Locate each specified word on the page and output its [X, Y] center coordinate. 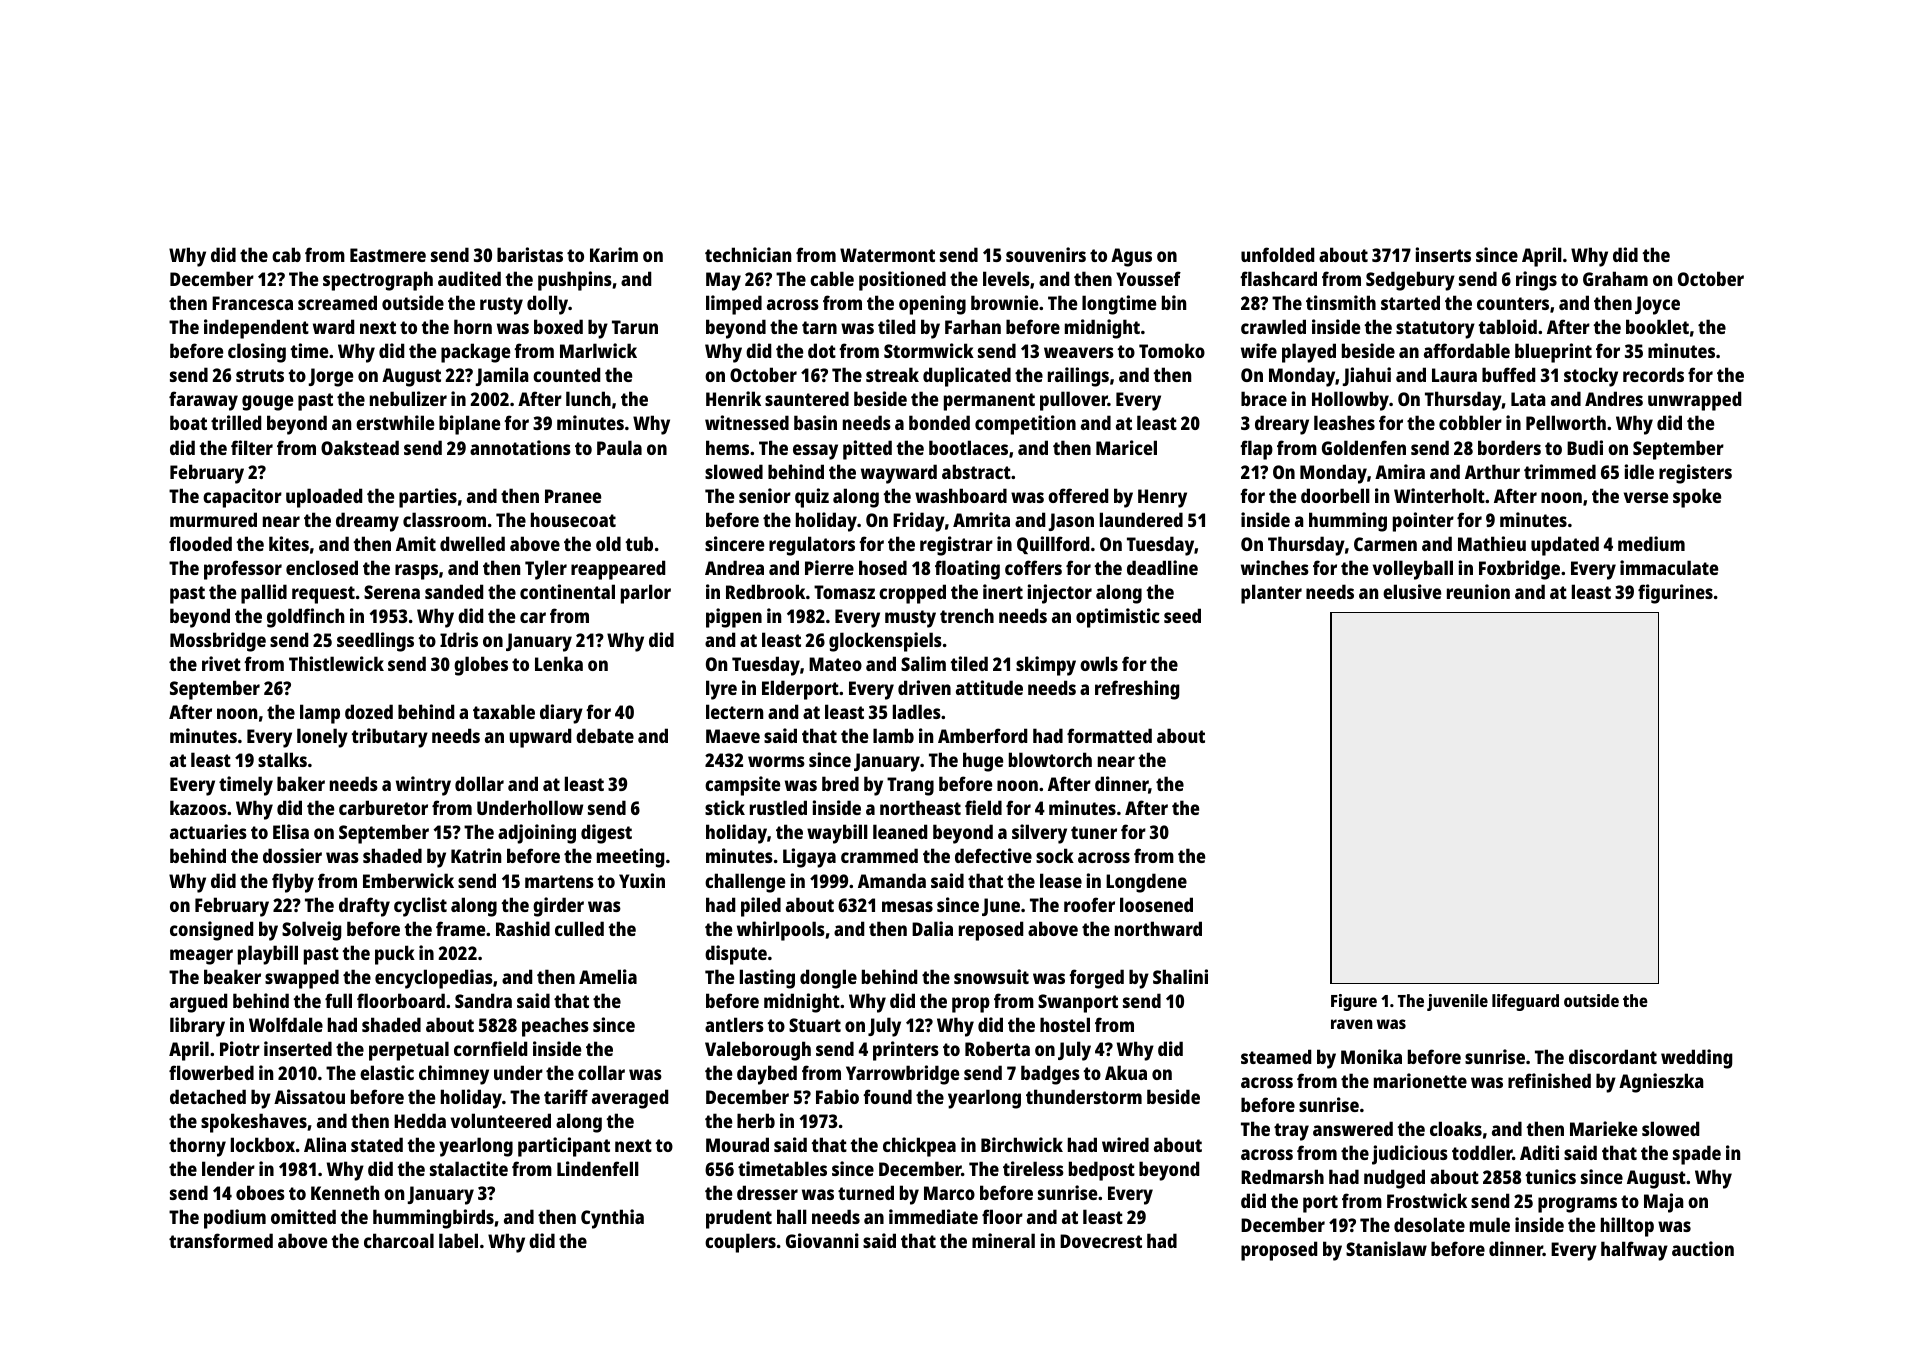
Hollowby [1350, 401]
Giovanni [822, 1240]
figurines [1675, 594]
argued [198, 1003]
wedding [1696, 1059]
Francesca [252, 303]
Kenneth [345, 1192]
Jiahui [1367, 376]
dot [822, 350]
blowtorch [1050, 759]
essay [815, 452]
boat [188, 422]
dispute [736, 955]
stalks [282, 759]
